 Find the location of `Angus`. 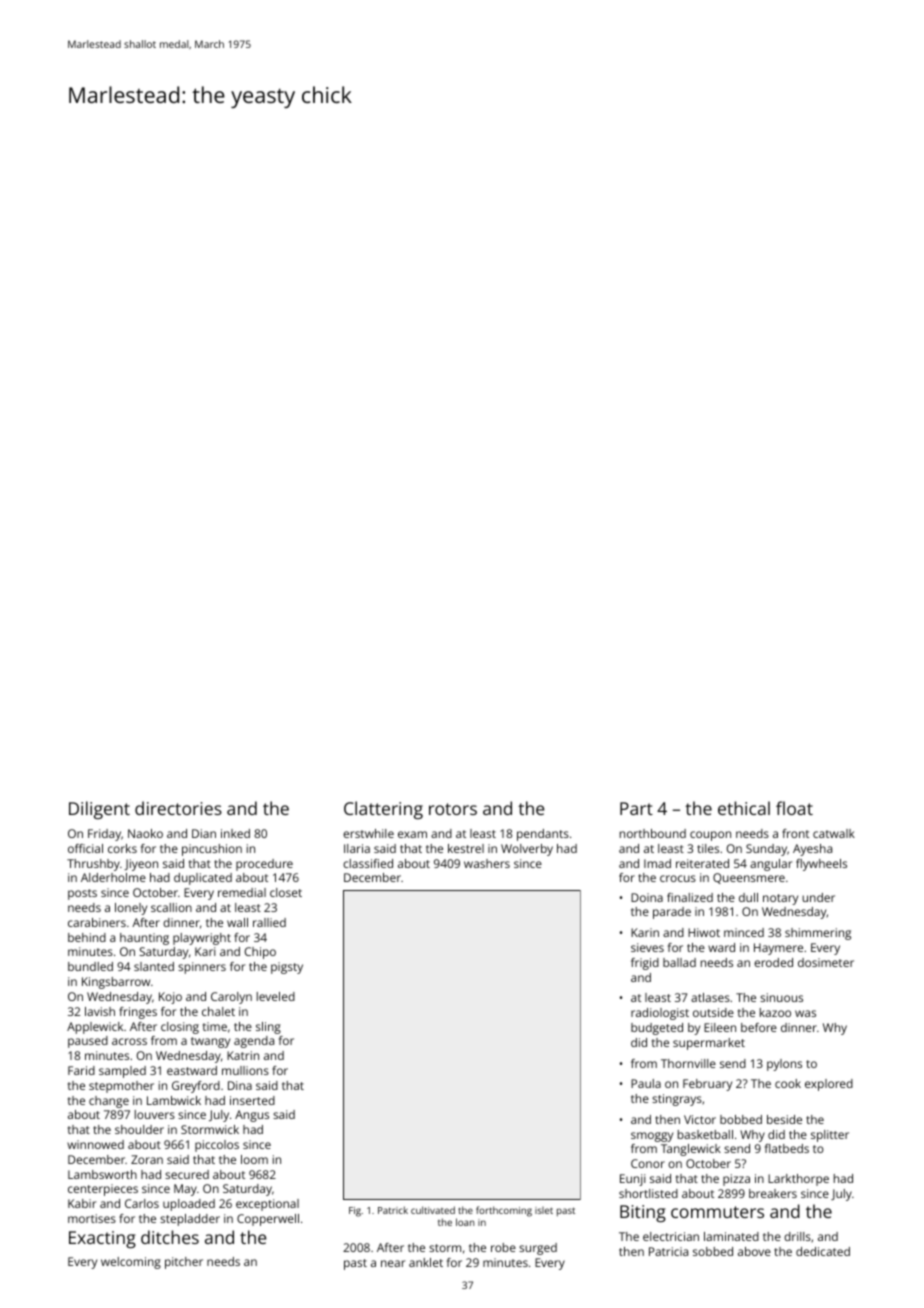

Angus is located at coordinates (252, 1116).
